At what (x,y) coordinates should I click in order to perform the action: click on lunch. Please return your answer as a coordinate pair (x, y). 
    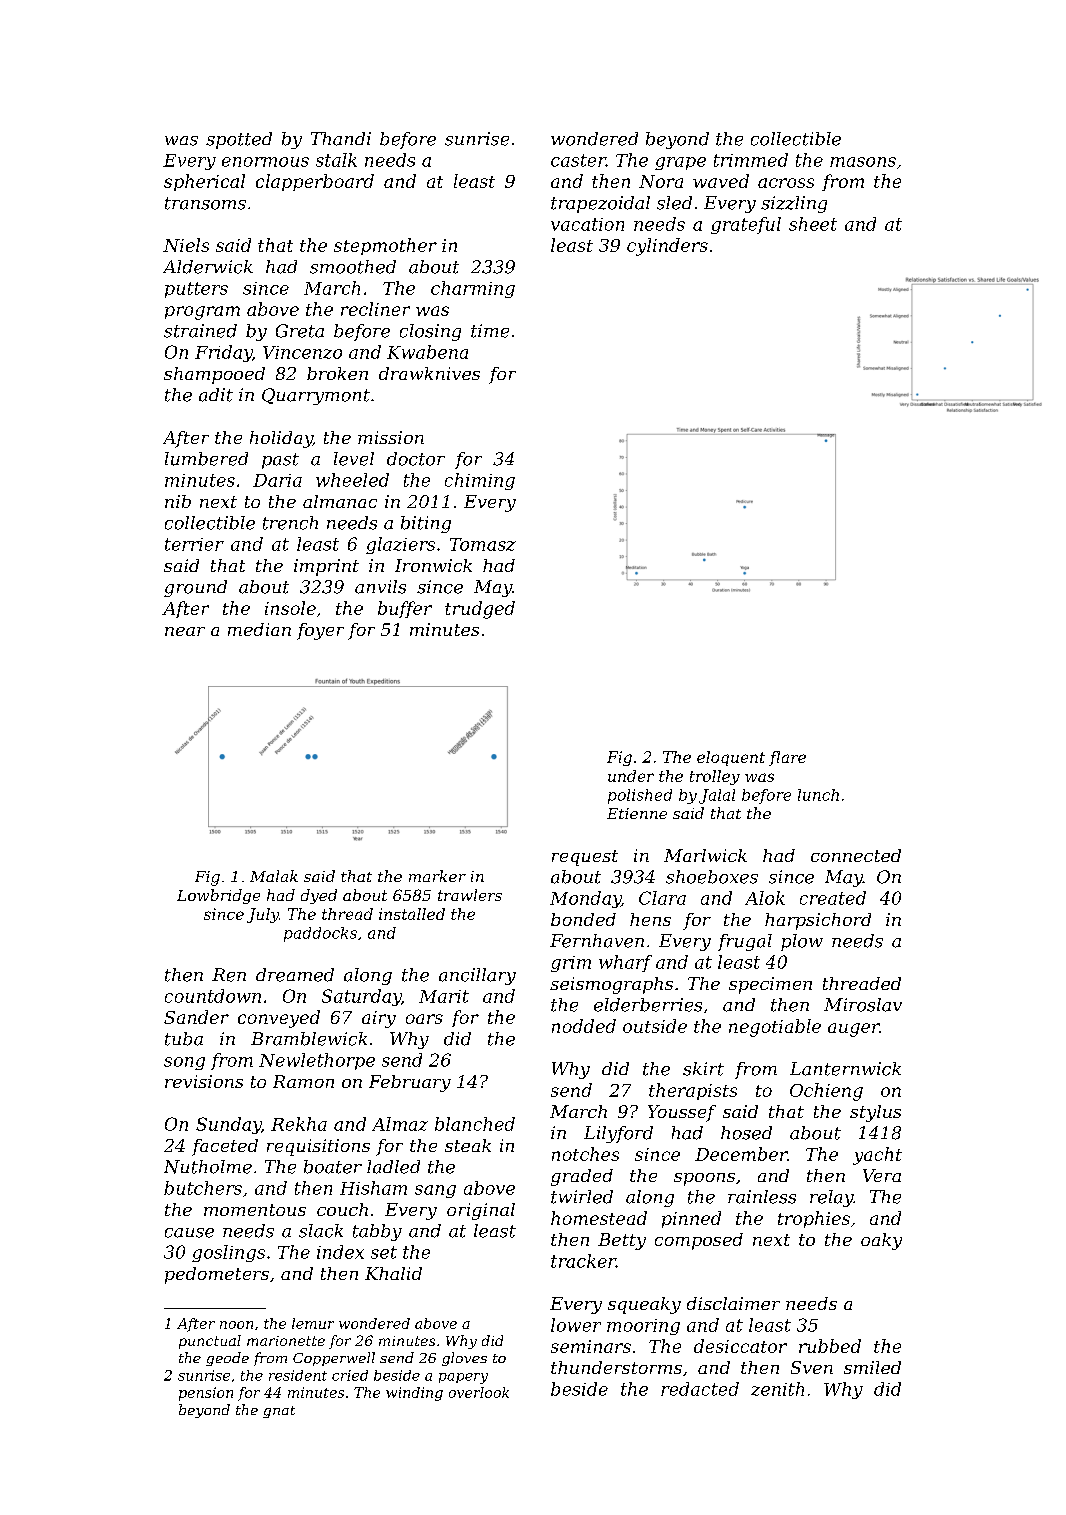
    Looking at the image, I should click on (818, 795).
